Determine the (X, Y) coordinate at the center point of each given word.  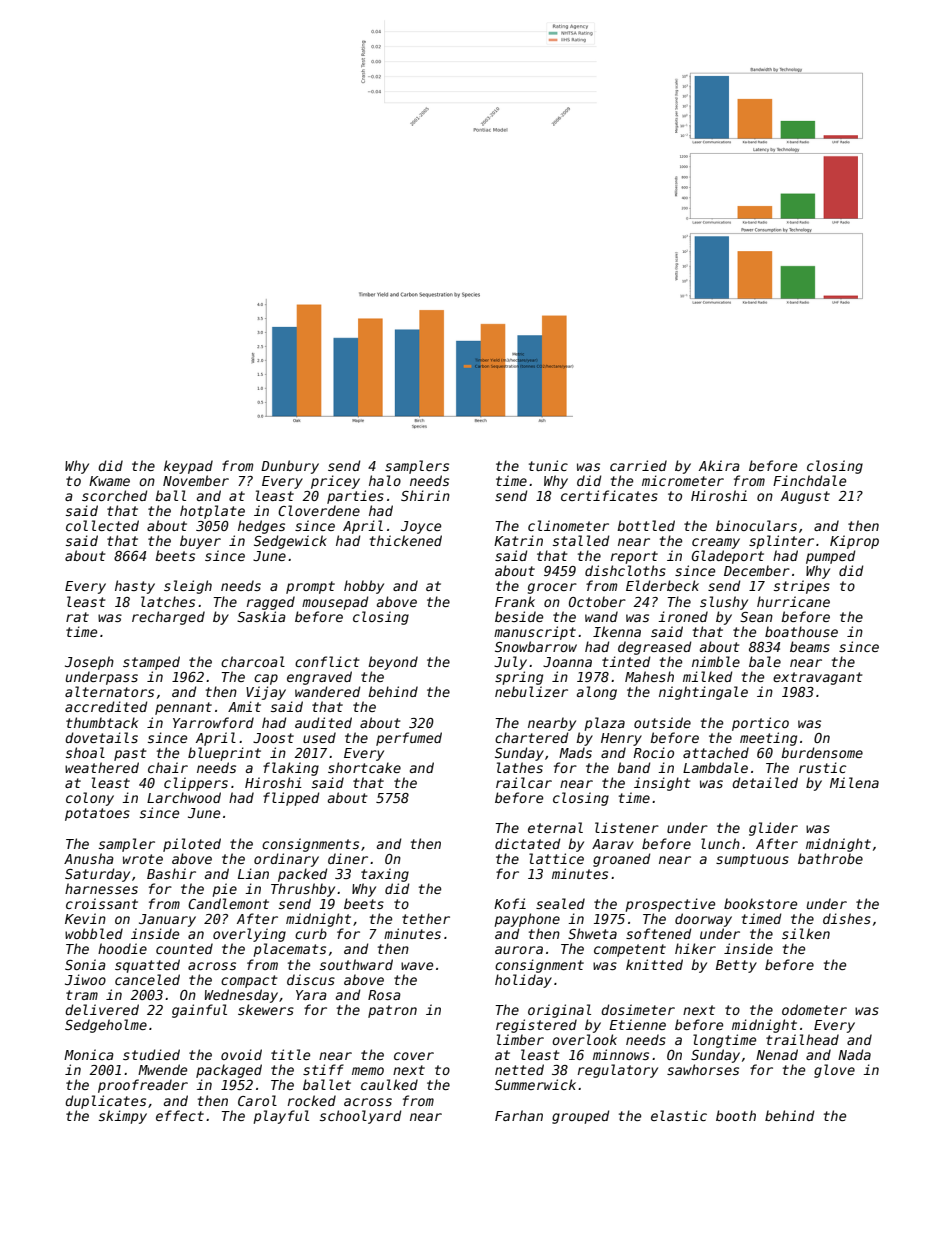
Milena (854, 782)
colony (90, 799)
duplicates (105, 1102)
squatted (147, 966)
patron (392, 1011)
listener (627, 827)
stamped (151, 663)
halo (385, 480)
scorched (114, 495)
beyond (393, 663)
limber (520, 1039)
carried (638, 465)
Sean (756, 617)
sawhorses (703, 1069)
